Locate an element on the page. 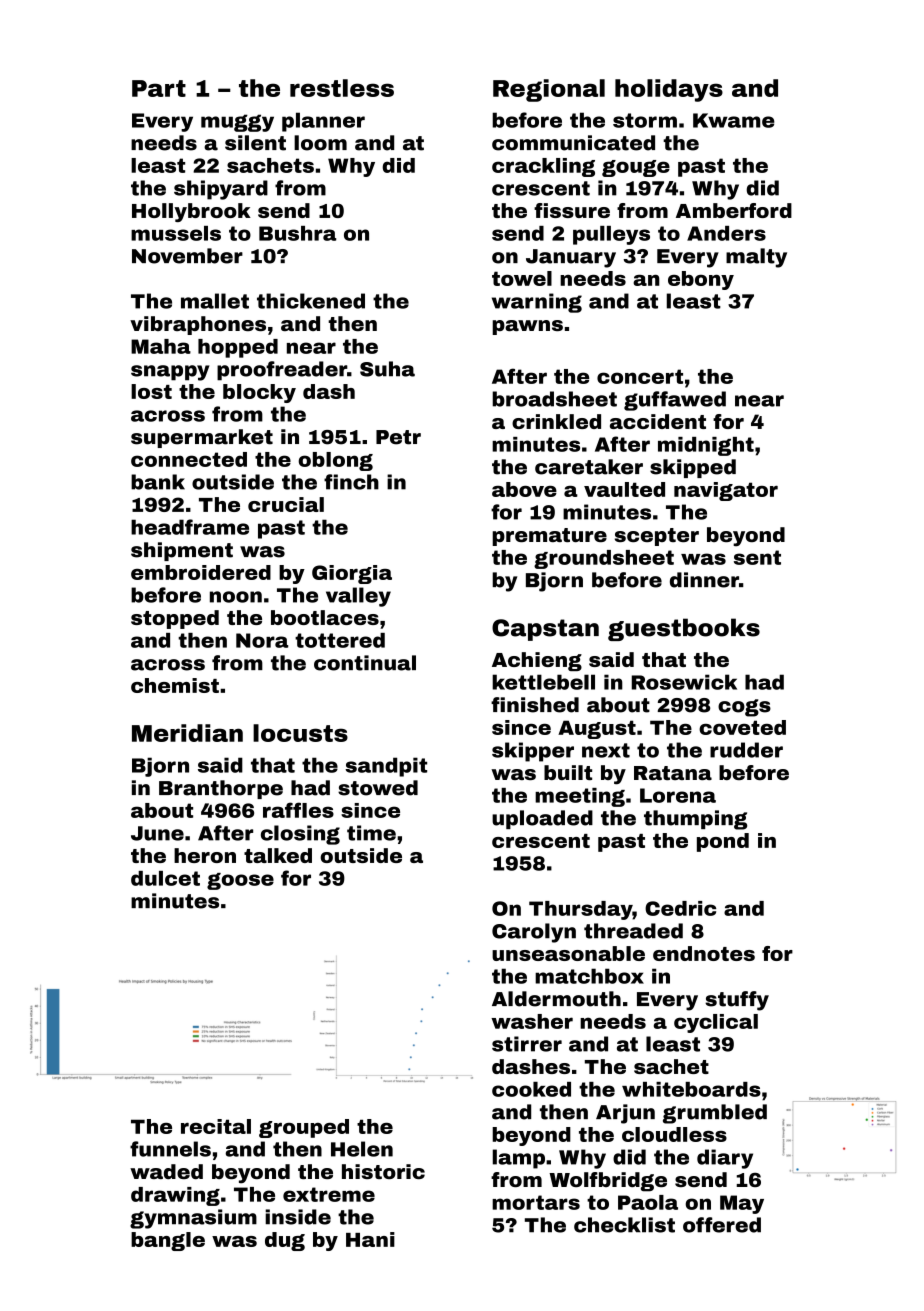 This page has width=924, height=1311. historic is located at coordinates (383, 1171).
